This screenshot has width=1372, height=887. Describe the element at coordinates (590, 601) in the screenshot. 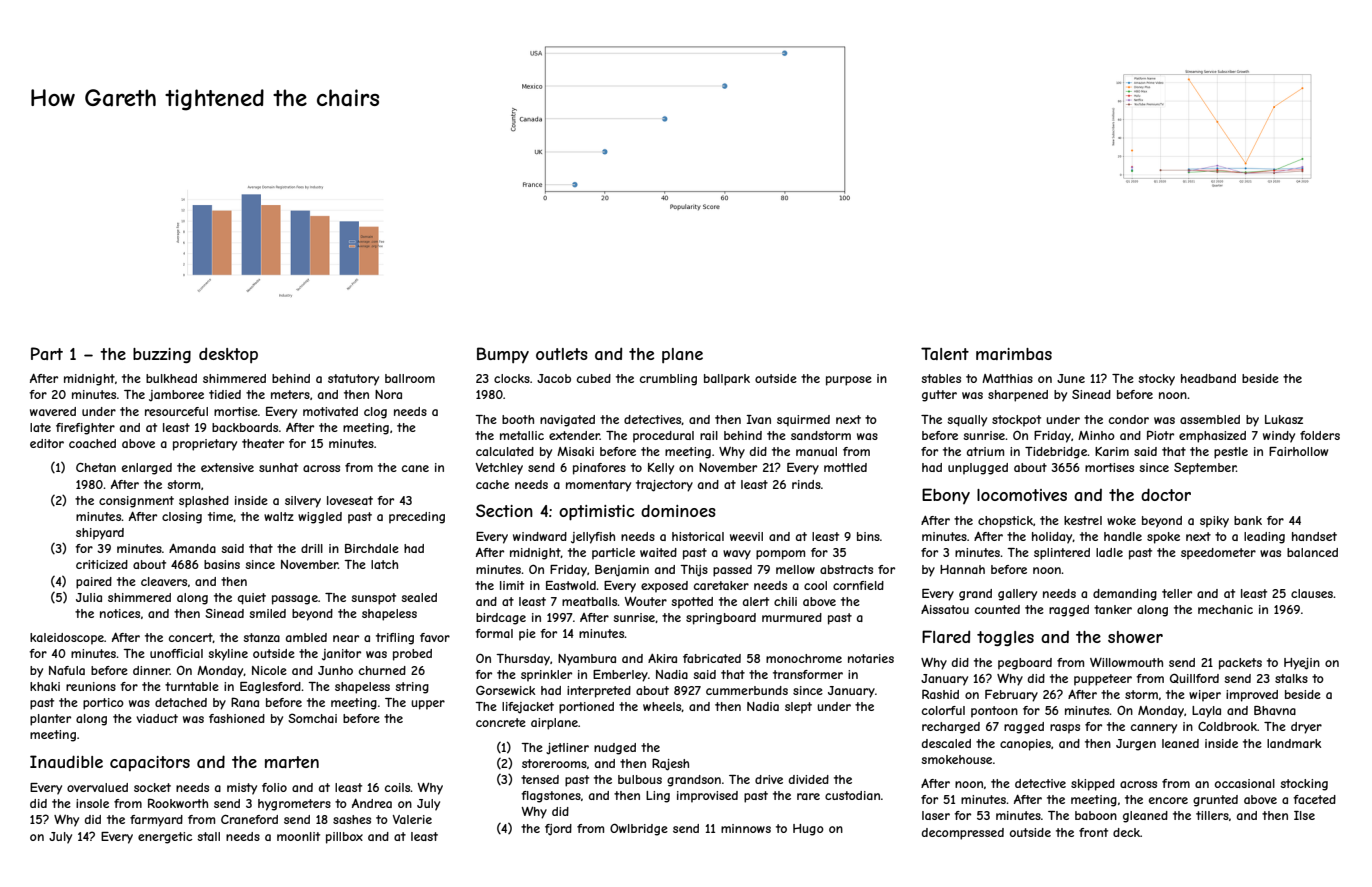

I see `meatballs` at that location.
